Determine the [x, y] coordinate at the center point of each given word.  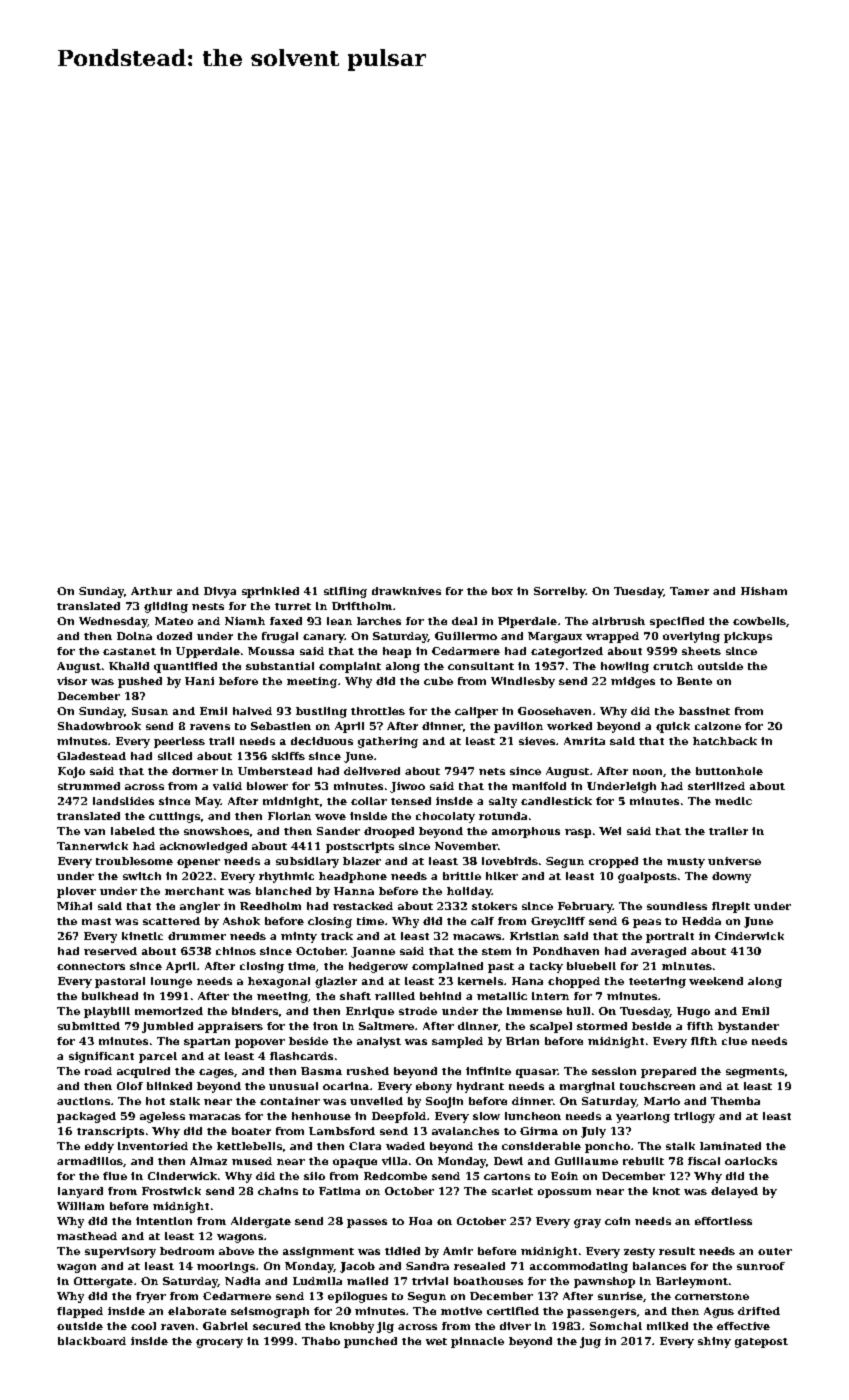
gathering [388, 742]
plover [76, 892]
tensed [411, 801]
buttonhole [729, 771]
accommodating [579, 1267]
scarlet [512, 1191]
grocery [219, 1343]
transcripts [110, 1132]
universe [734, 861]
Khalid [129, 666]
